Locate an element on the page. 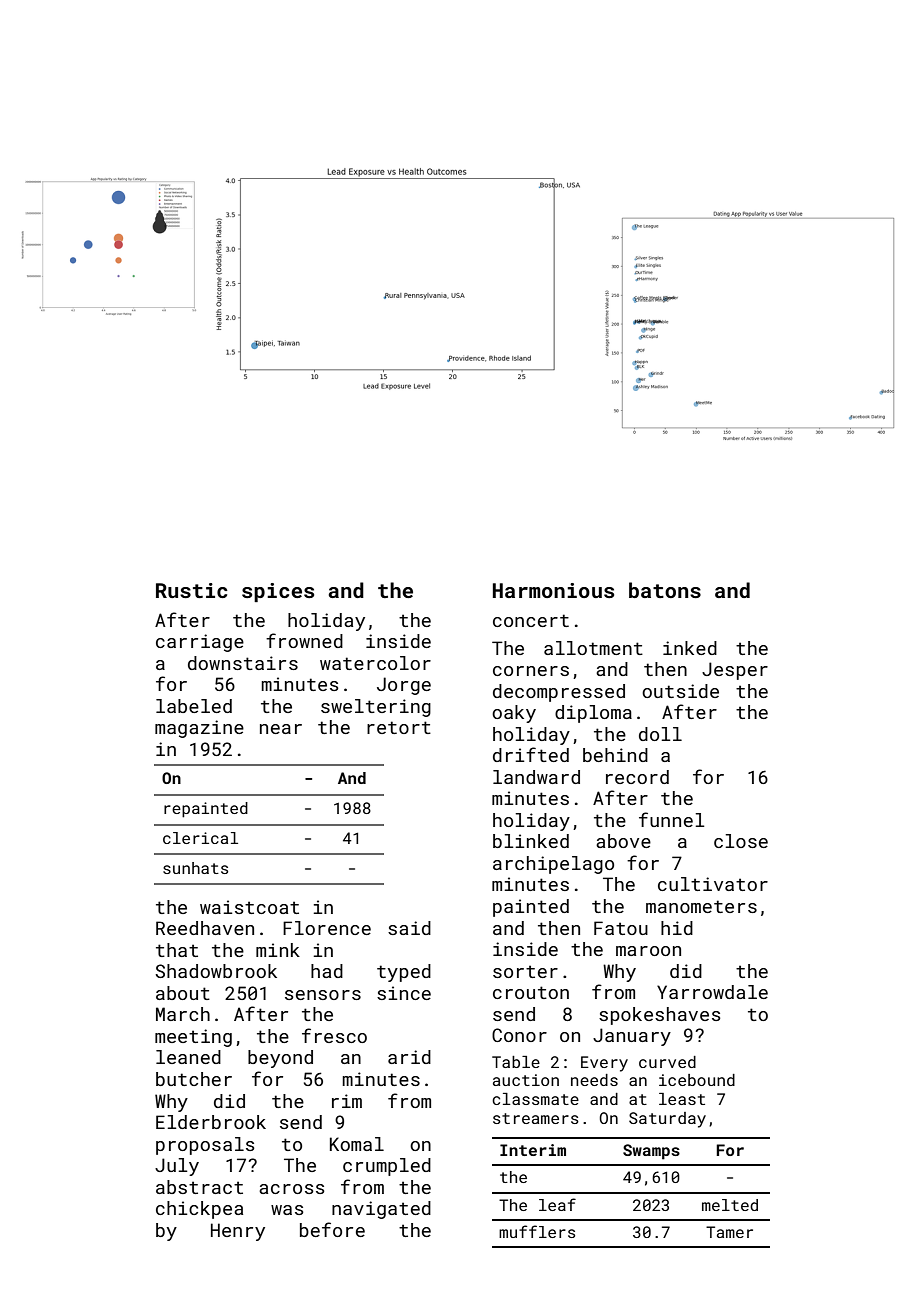  icebound is located at coordinates (697, 1080).
